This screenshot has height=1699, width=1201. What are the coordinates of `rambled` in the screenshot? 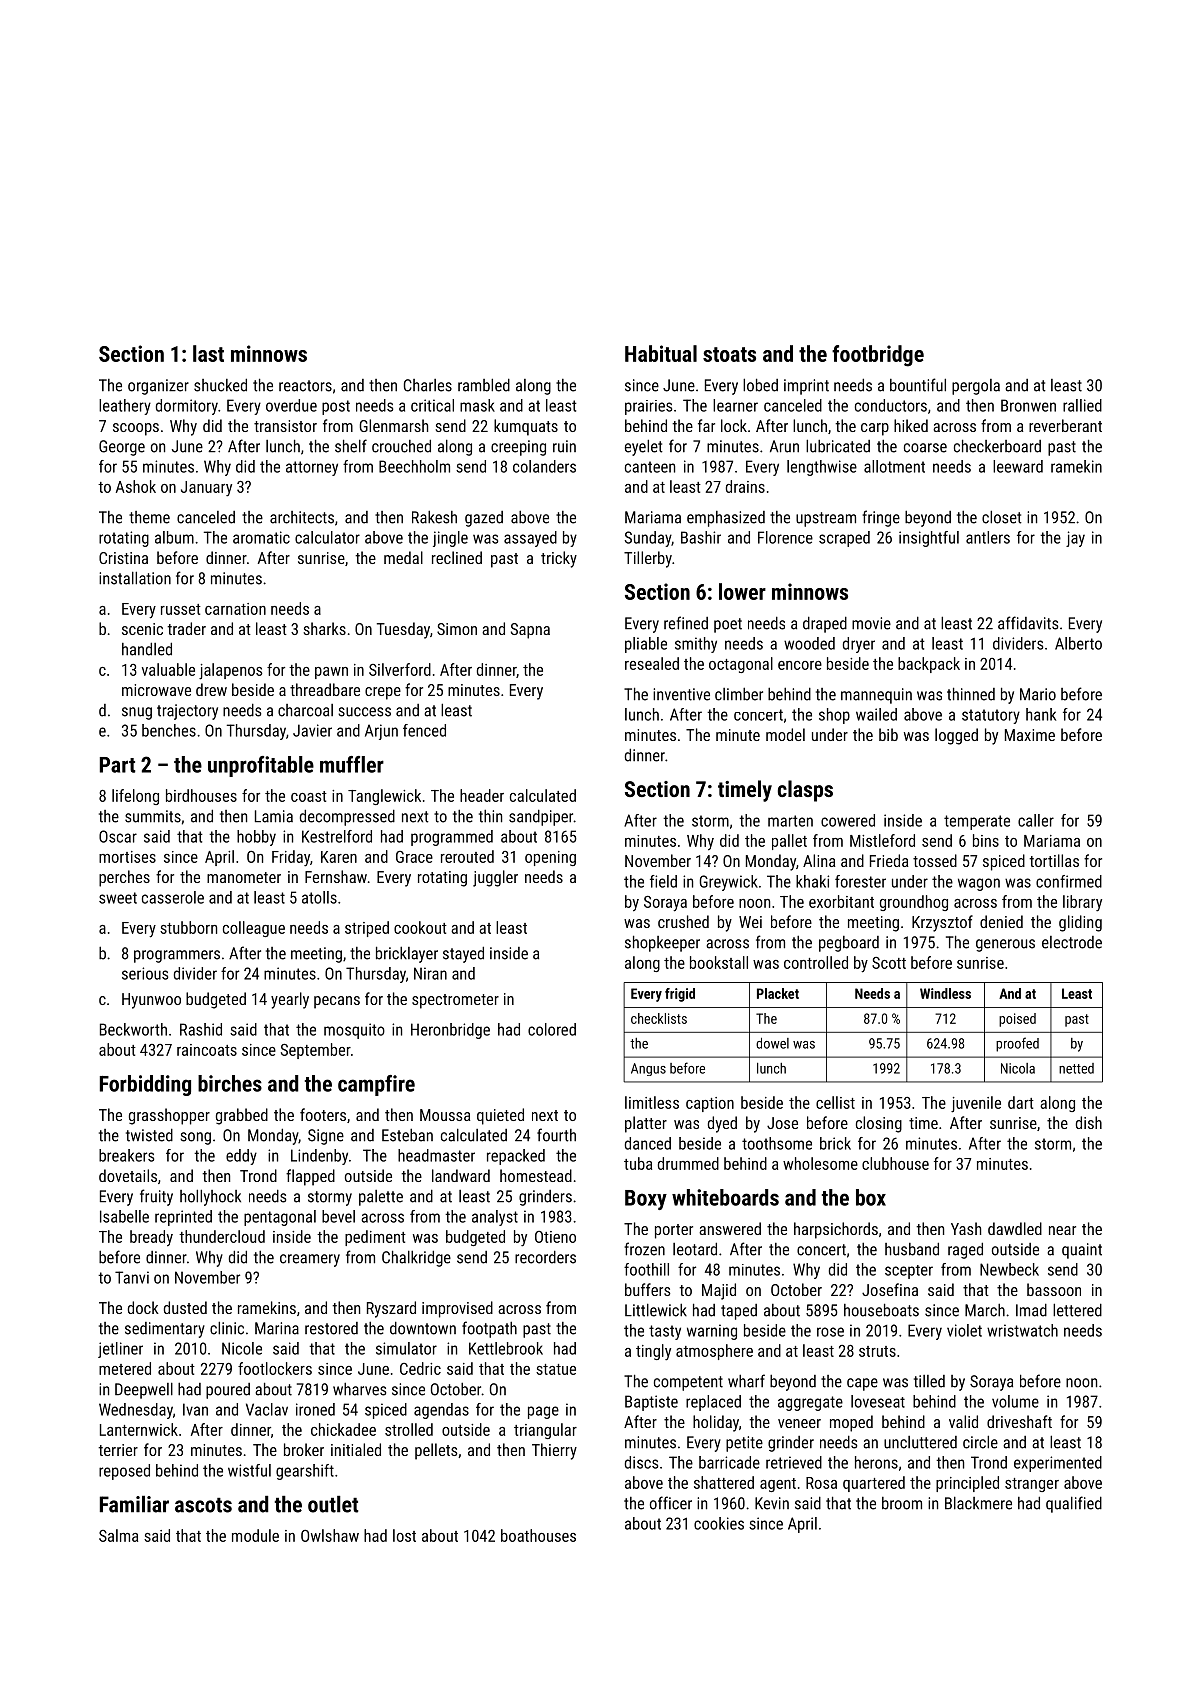 It's located at (484, 385).
